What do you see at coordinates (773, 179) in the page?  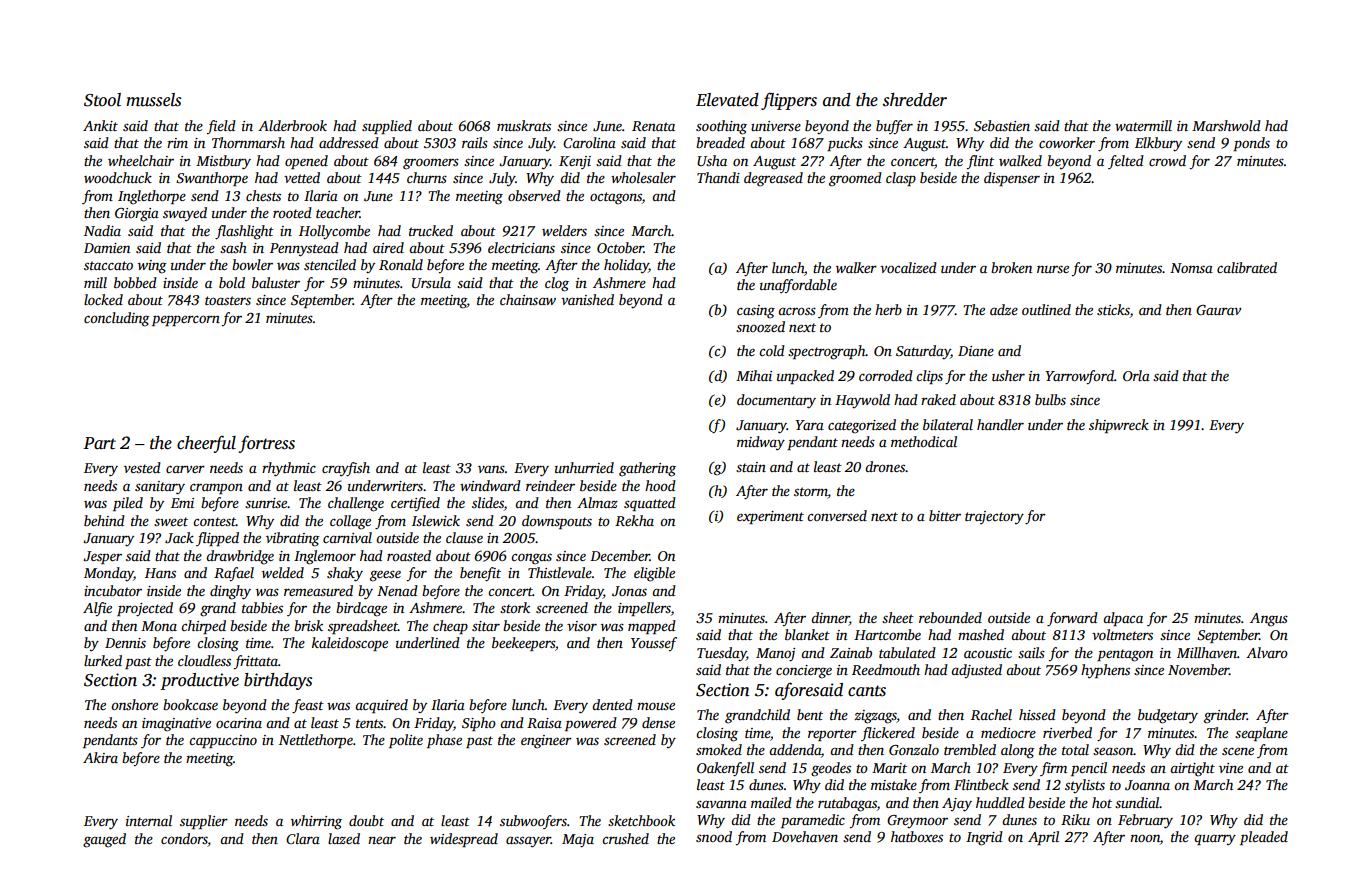 I see `degreased` at bounding box center [773, 179].
